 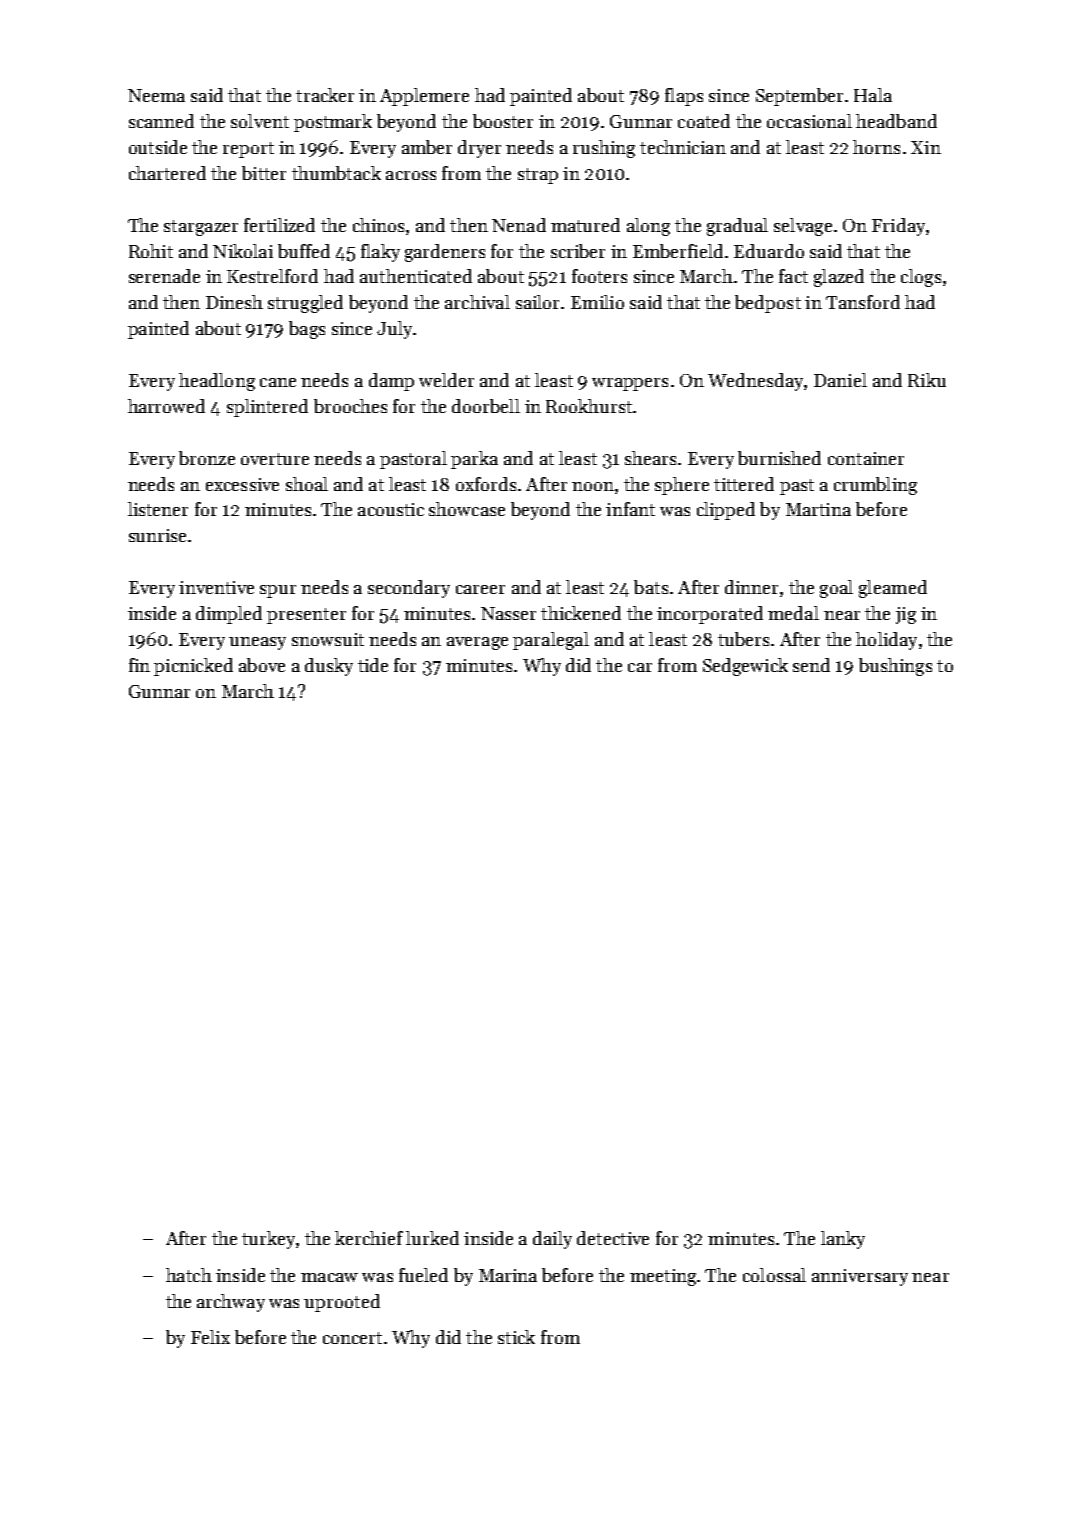 I want to click on anniversary, so click(x=860, y=1277).
